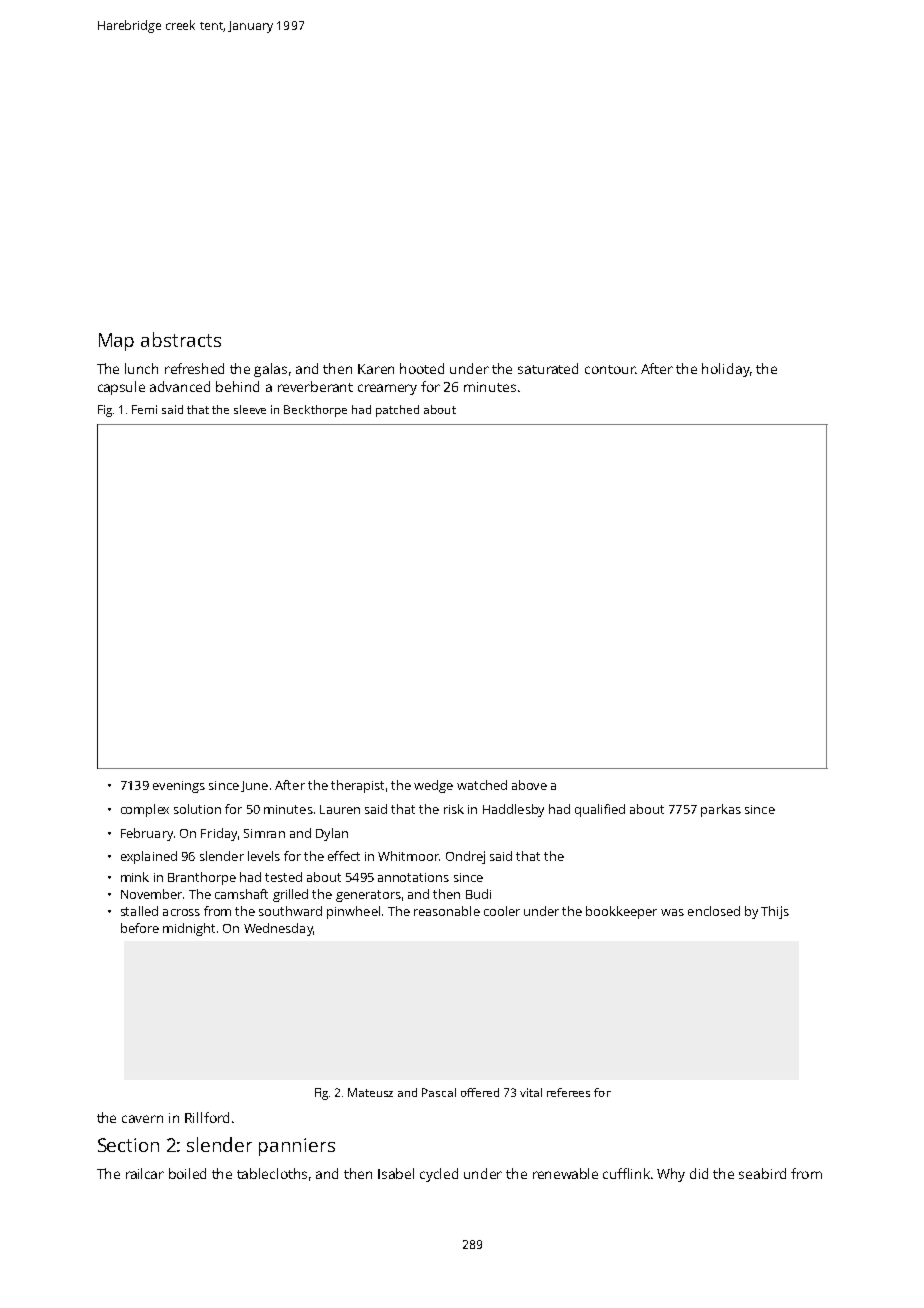 Image resolution: width=924 pixels, height=1308 pixels. I want to click on reasonable, so click(447, 911).
